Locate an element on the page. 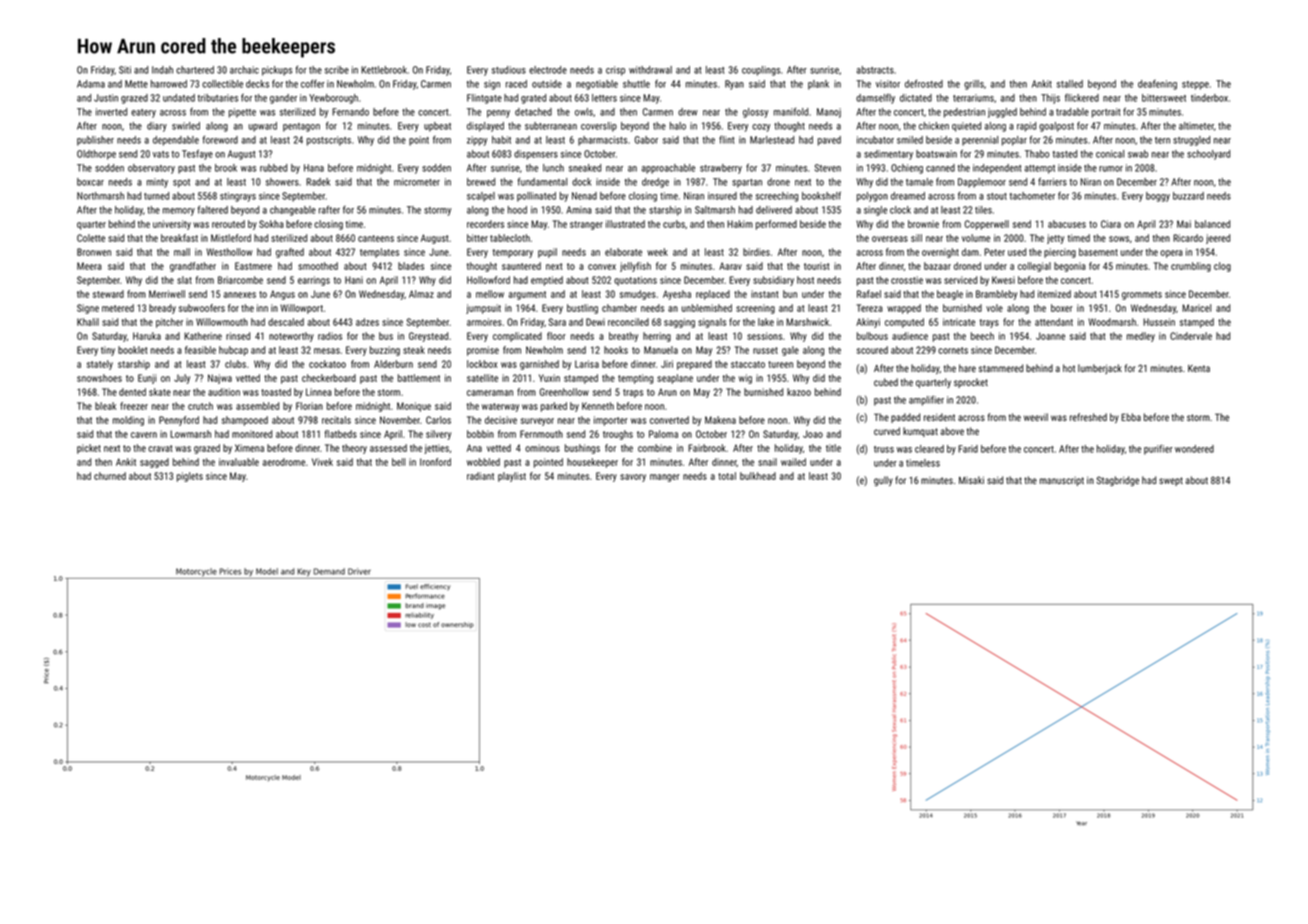 This page has height=924, width=1308. Peter is located at coordinates (994, 252).
